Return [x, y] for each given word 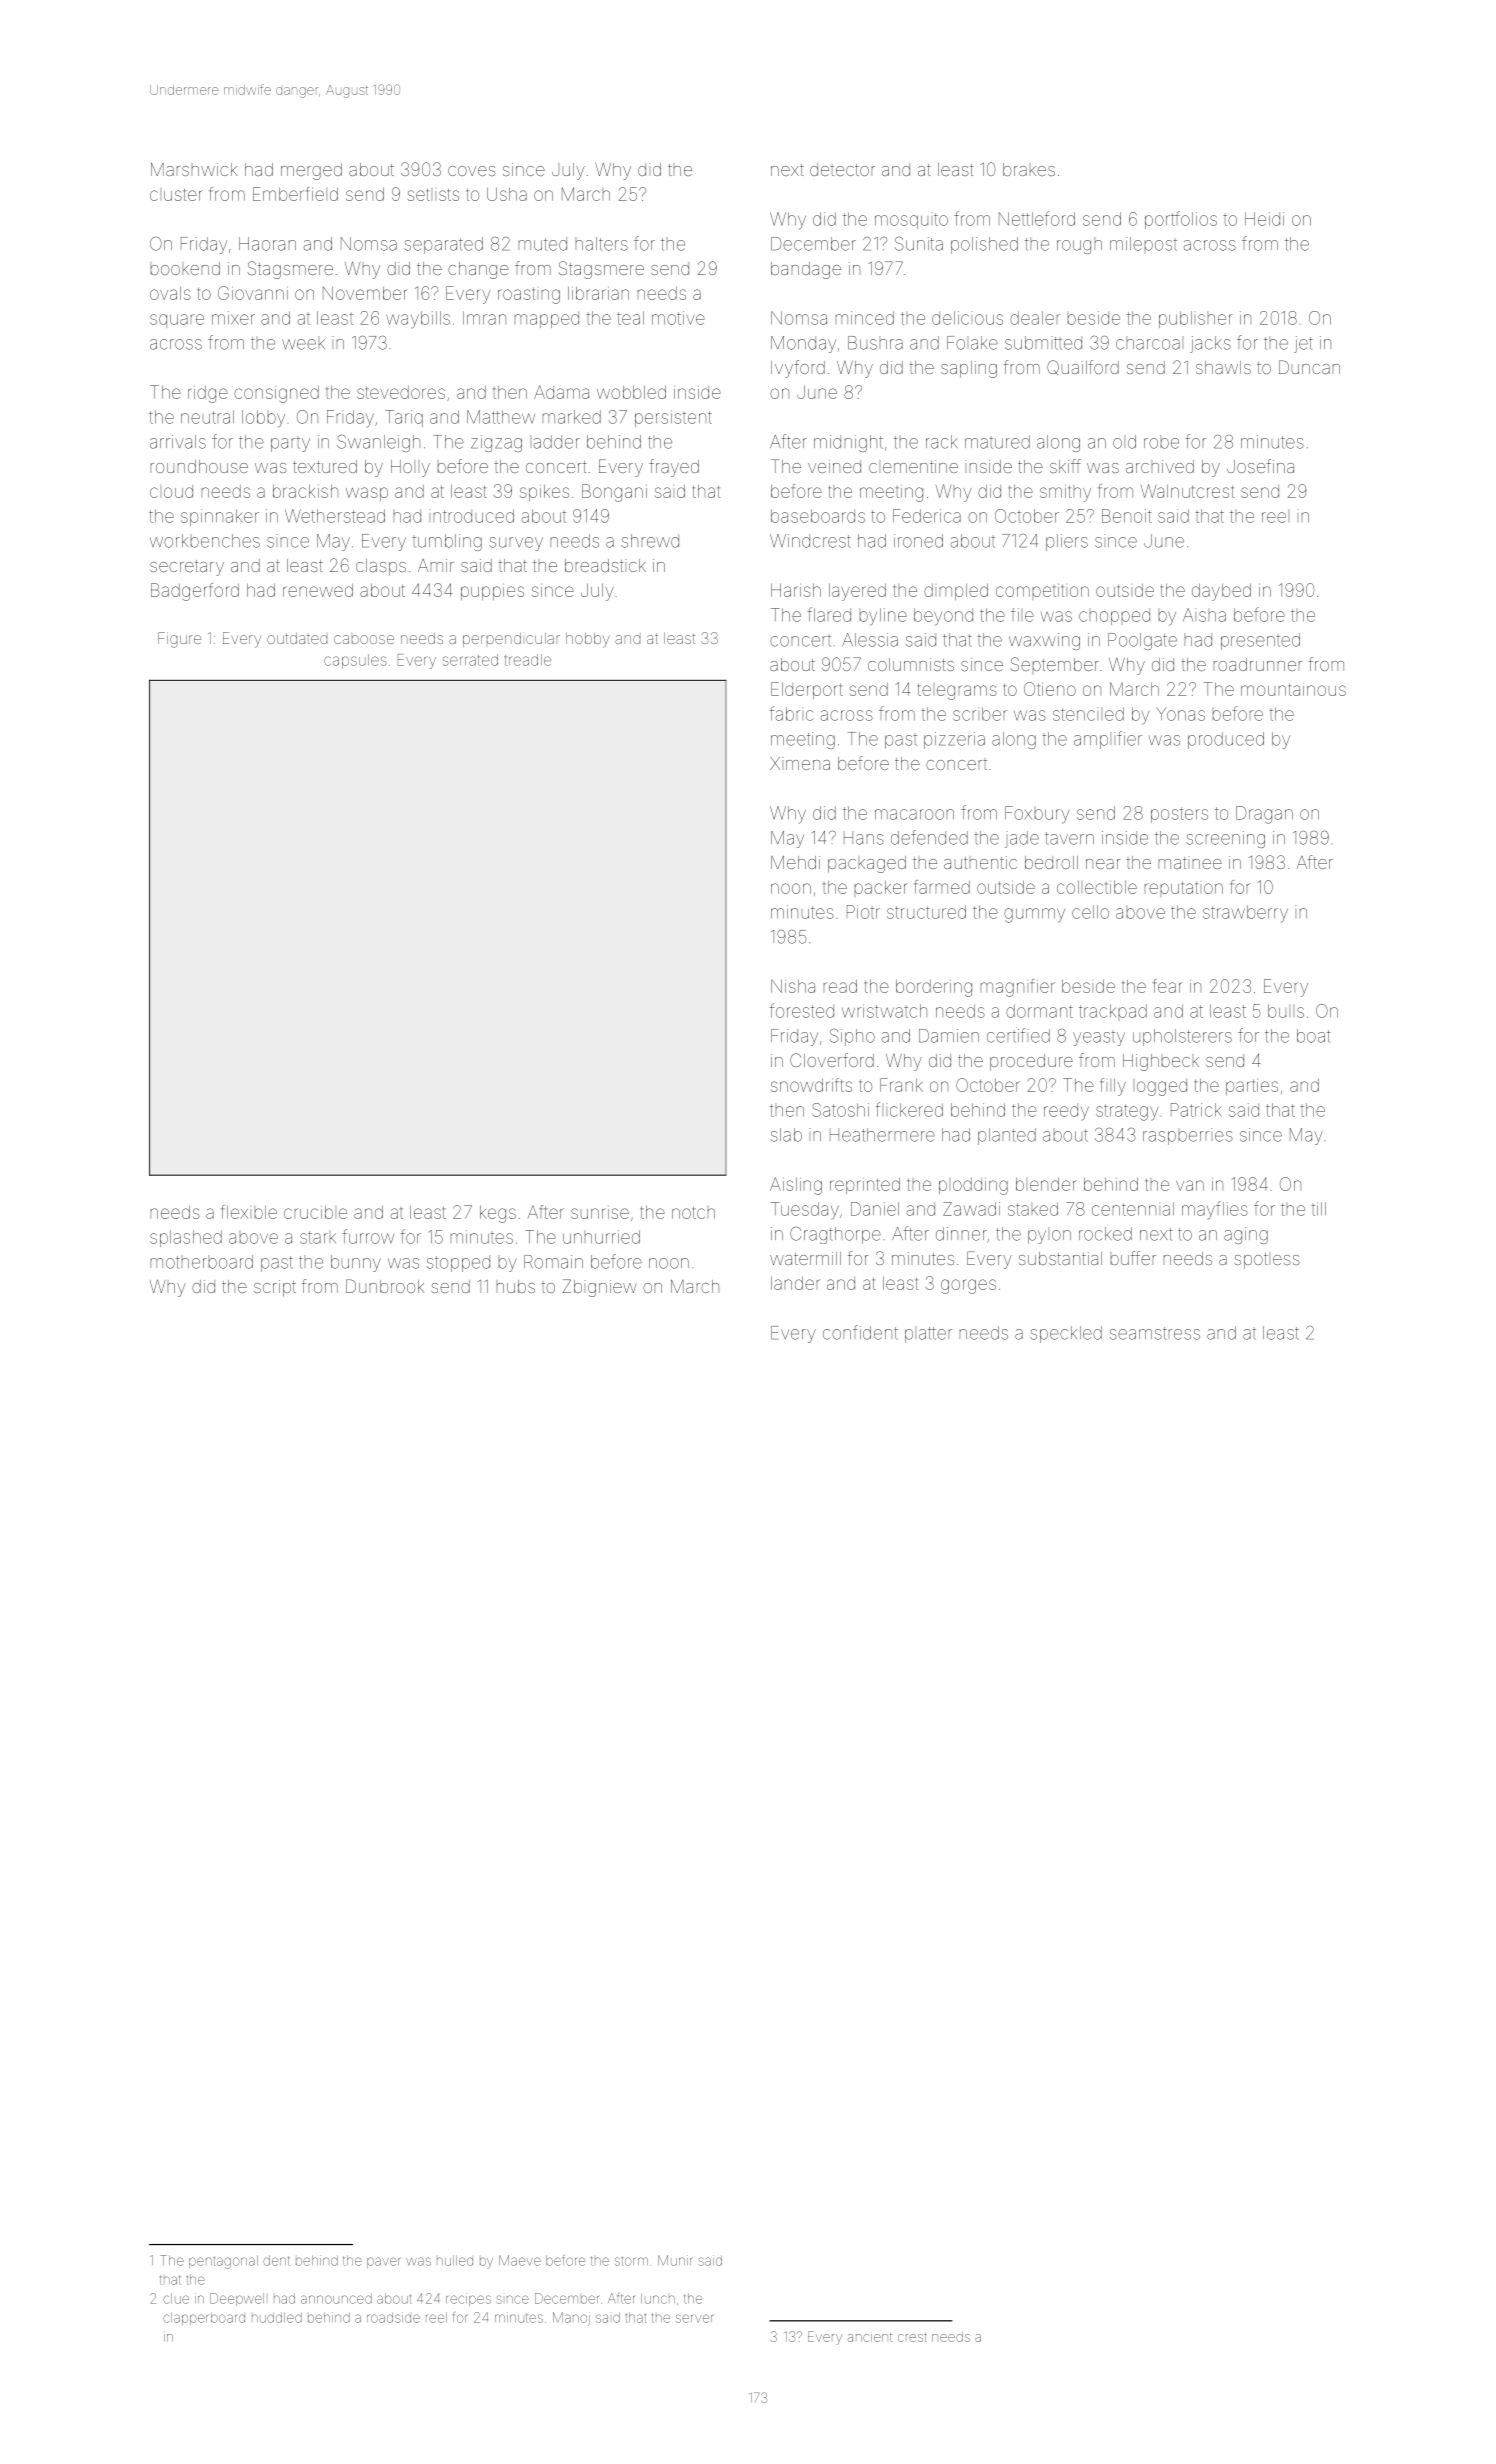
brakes [1029, 169]
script [275, 1288]
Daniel [875, 1209]
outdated [297, 638]
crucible [315, 1212]
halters [602, 244]
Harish [796, 590]
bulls [1286, 1011]
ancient [870, 2337]
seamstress [1155, 1333]
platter [928, 1335]
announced [336, 2299]
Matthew [501, 417]
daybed [1221, 592]
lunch [658, 2298]
